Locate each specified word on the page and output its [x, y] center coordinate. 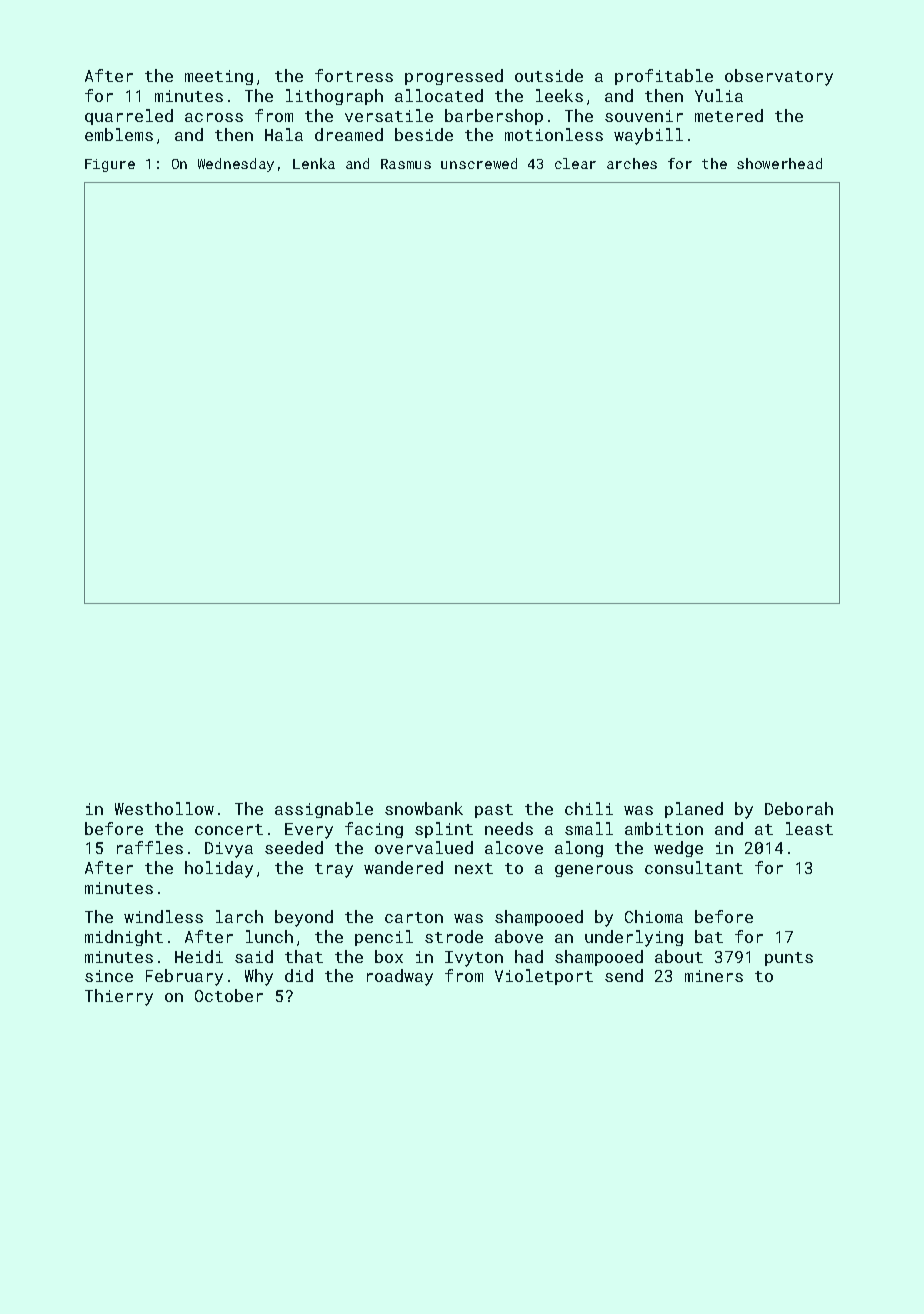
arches [632, 163]
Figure [110, 165]
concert [229, 829]
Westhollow [164, 808]
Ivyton [474, 959]
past [494, 811]
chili [589, 808]
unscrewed [479, 163]
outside [549, 75]
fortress [354, 75]
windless [163, 916]
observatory [779, 77]
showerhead [779, 163]
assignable [324, 810]
